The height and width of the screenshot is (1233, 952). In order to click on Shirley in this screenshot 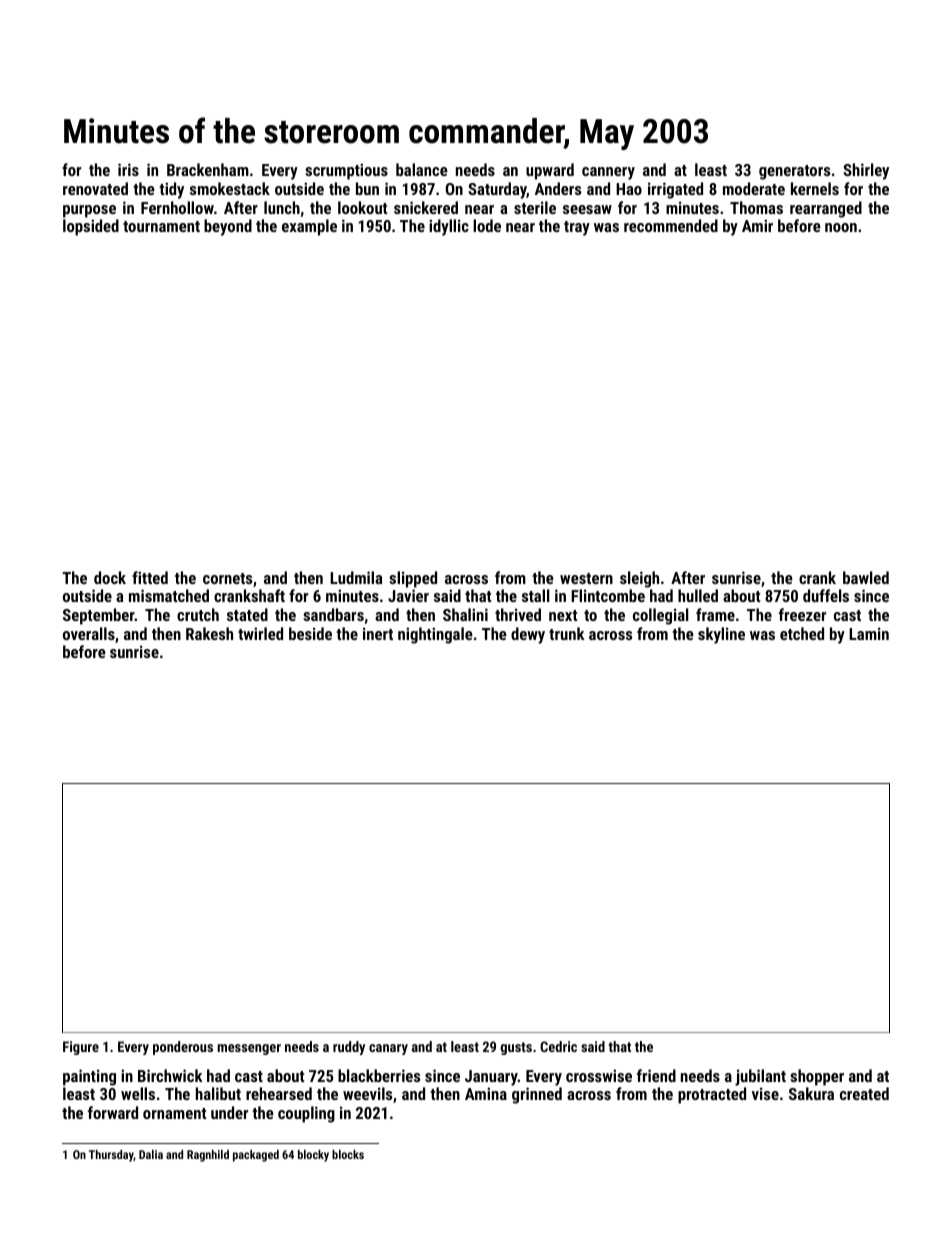, I will do `click(866, 171)`.
